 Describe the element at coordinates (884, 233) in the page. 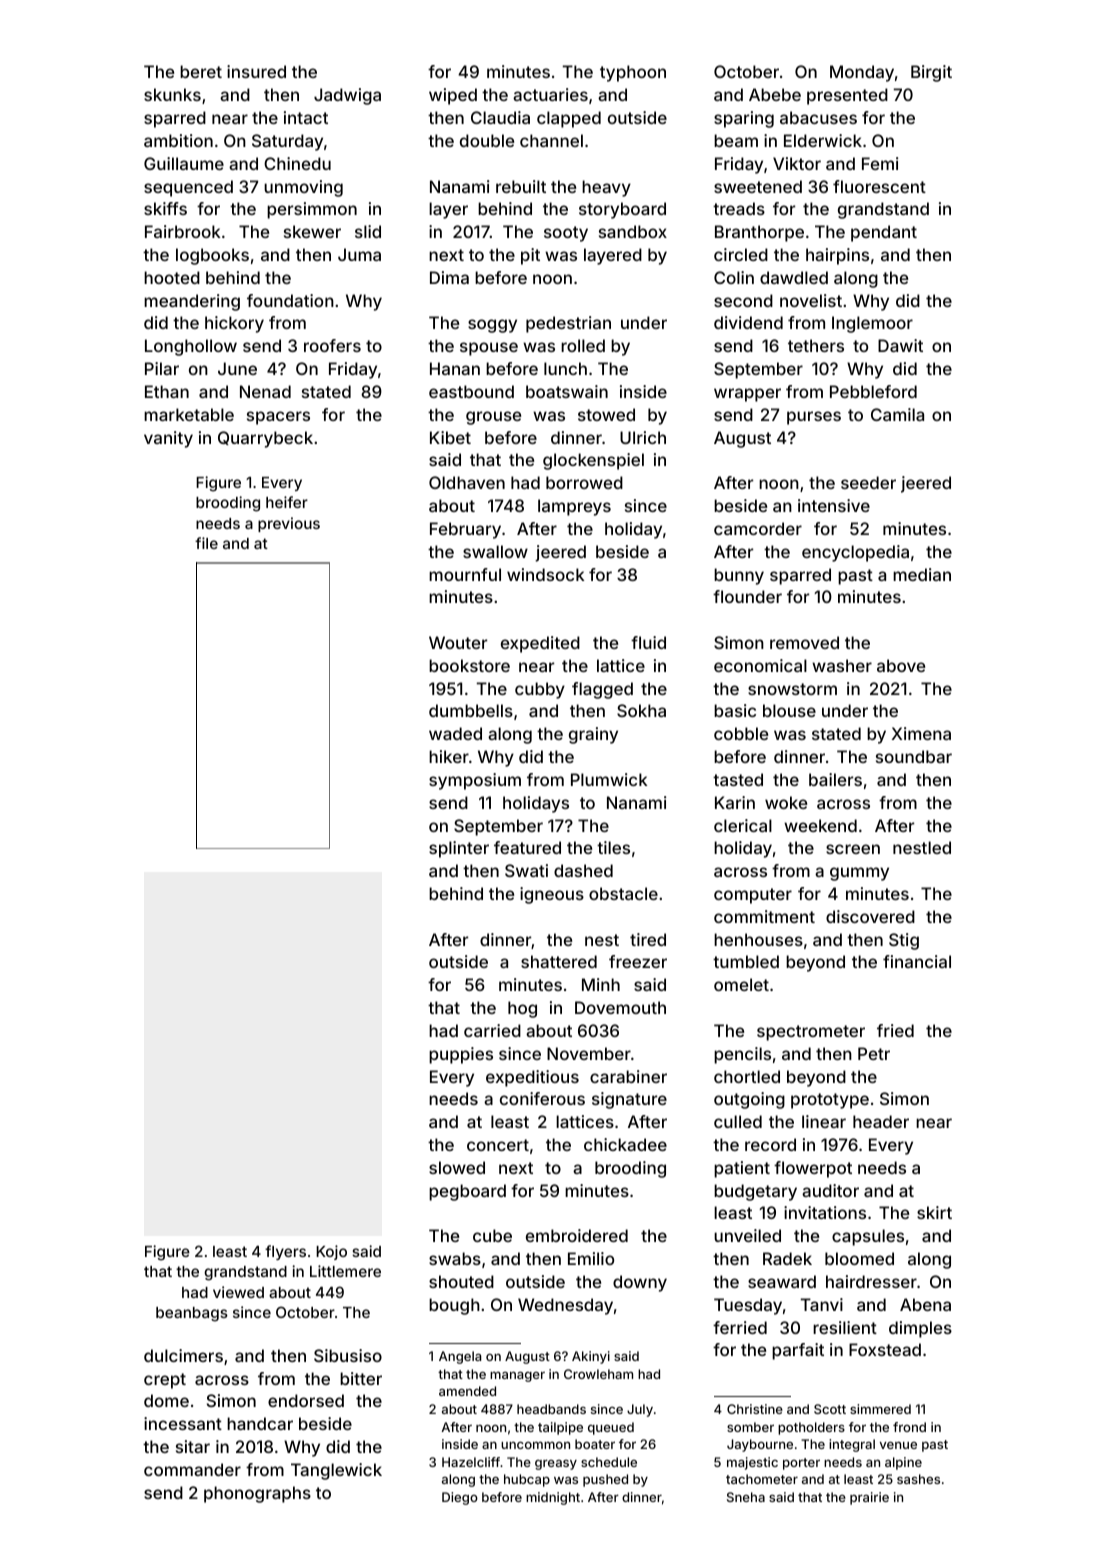

I see `pendant` at that location.
